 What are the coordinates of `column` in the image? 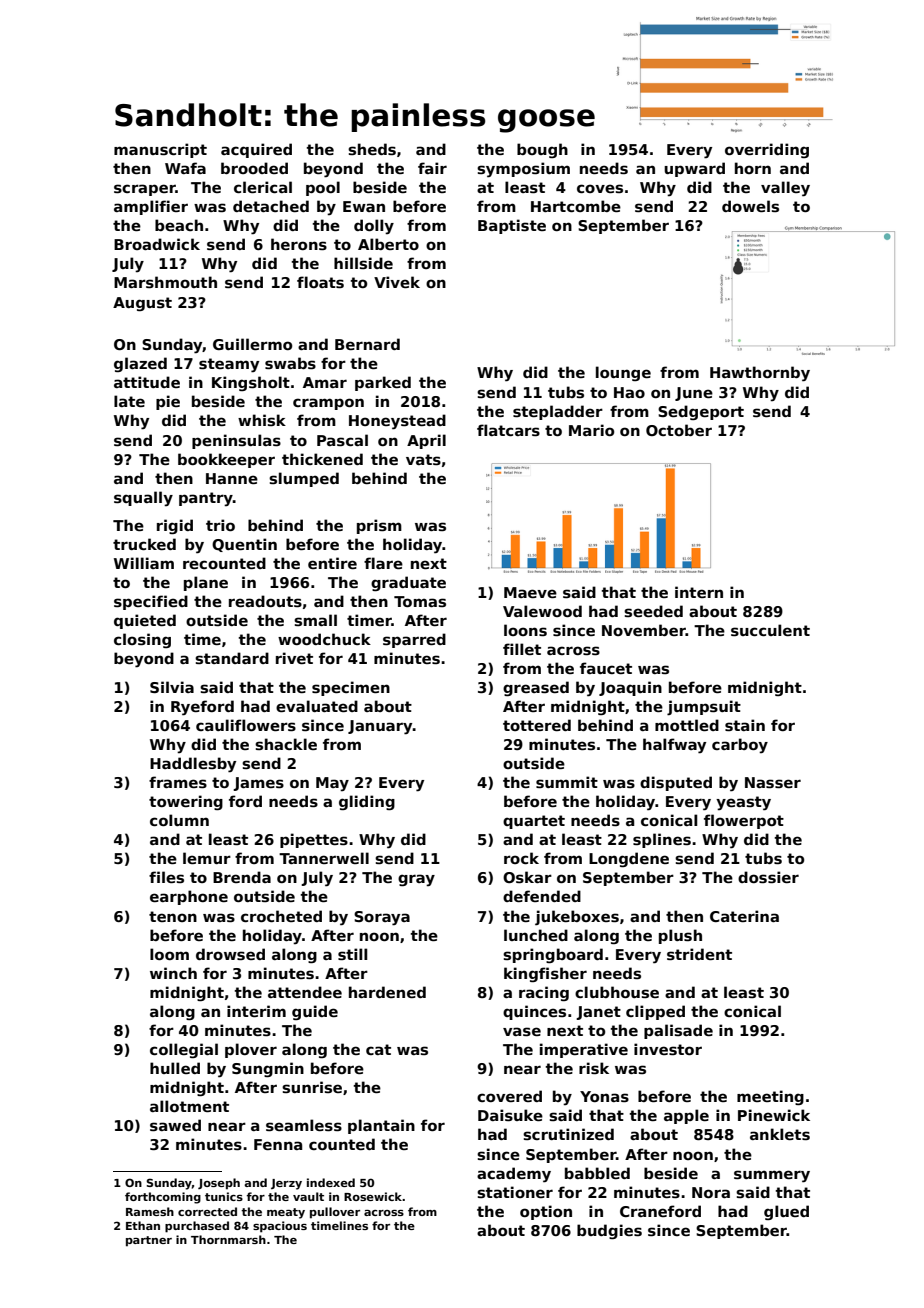 It's located at (179, 820).
